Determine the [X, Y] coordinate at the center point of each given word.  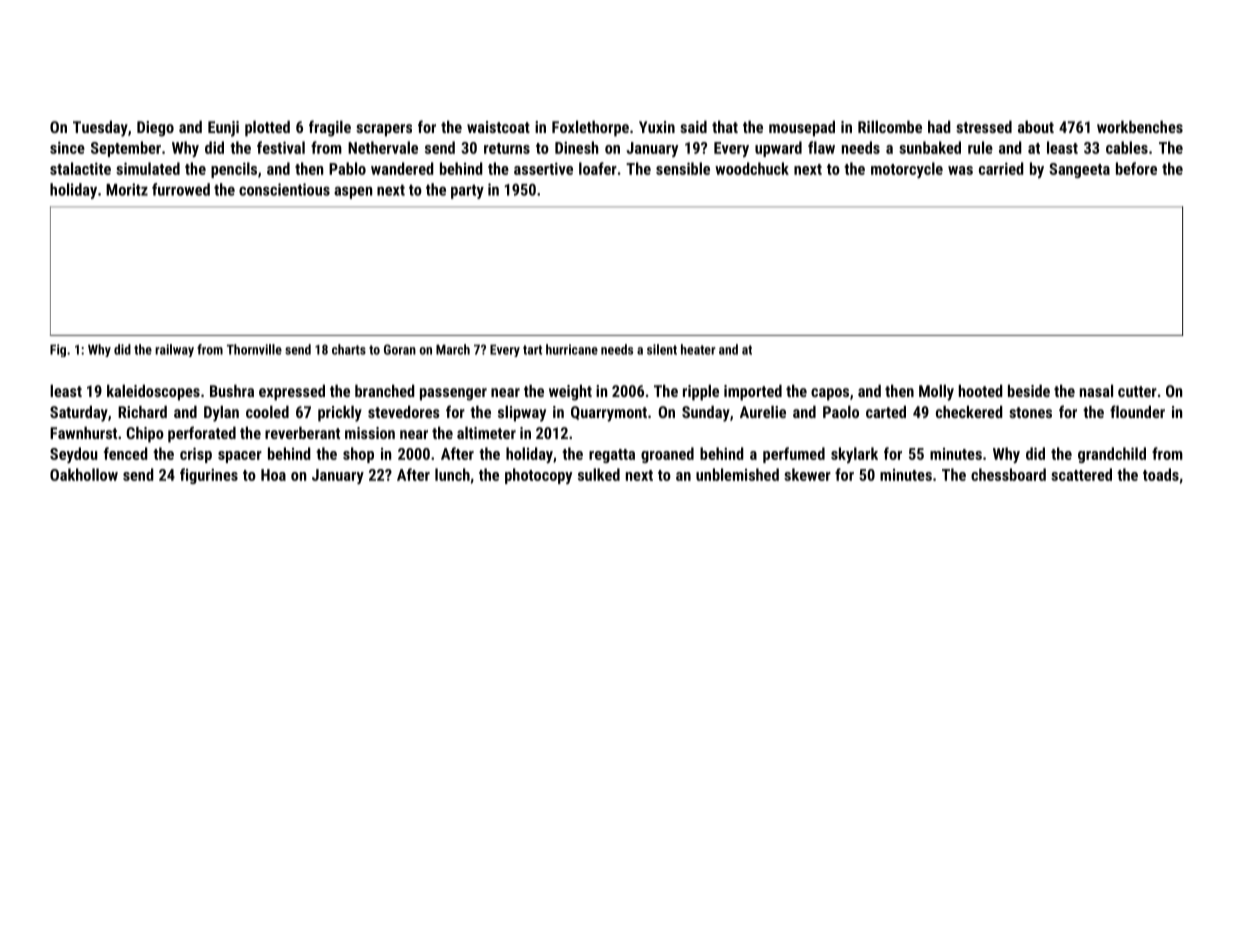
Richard [142, 411]
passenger [453, 394]
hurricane [572, 349]
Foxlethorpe [590, 128]
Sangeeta [1079, 170]
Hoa [273, 475]
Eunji [223, 129]
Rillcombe [890, 126]
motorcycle [907, 170]
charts [349, 349]
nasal [1096, 390]
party [467, 191]
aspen [353, 192]
